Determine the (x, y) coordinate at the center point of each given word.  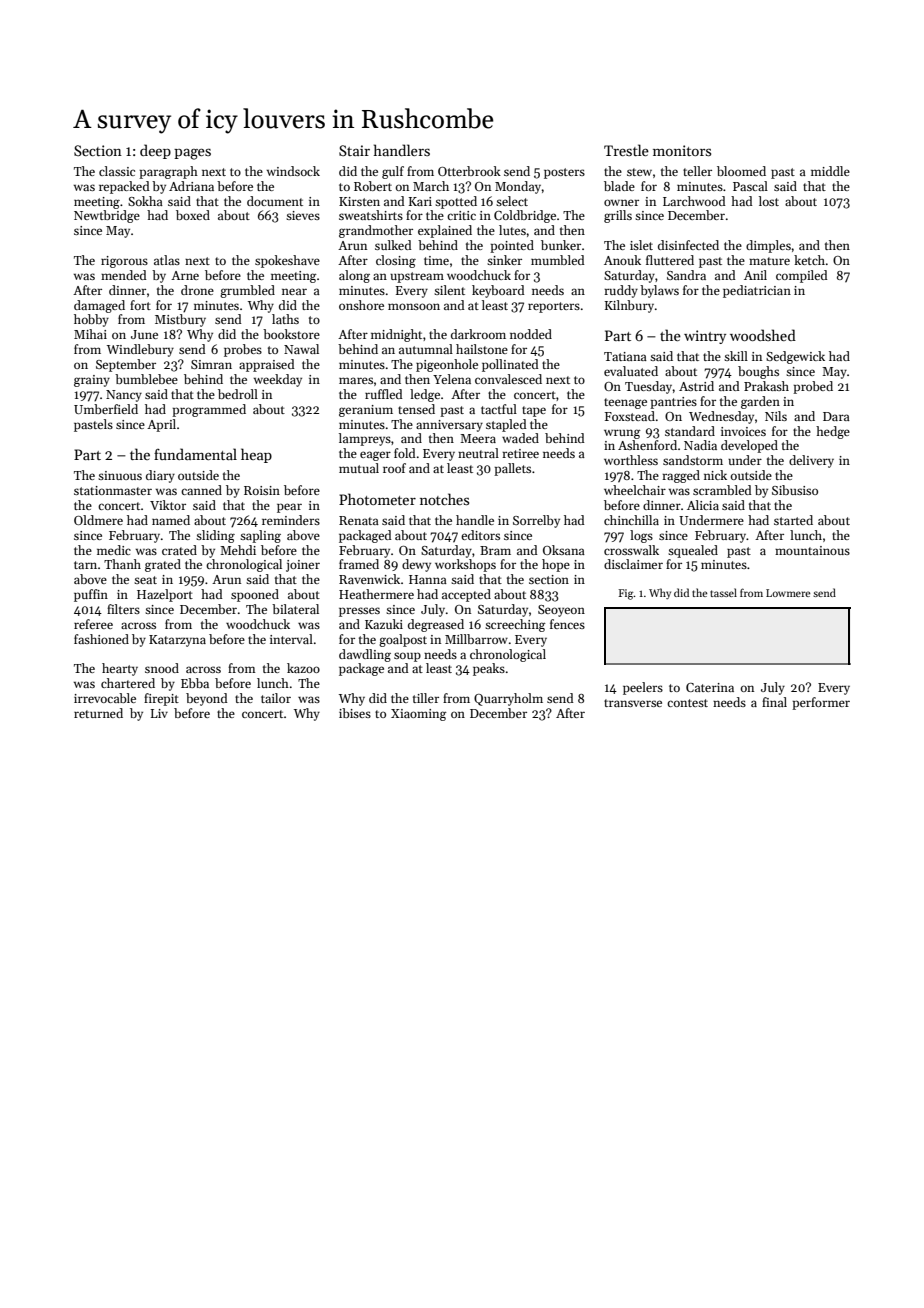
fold (405, 453)
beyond (207, 699)
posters (564, 173)
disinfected (688, 245)
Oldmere (98, 520)
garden (760, 402)
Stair (354, 150)
